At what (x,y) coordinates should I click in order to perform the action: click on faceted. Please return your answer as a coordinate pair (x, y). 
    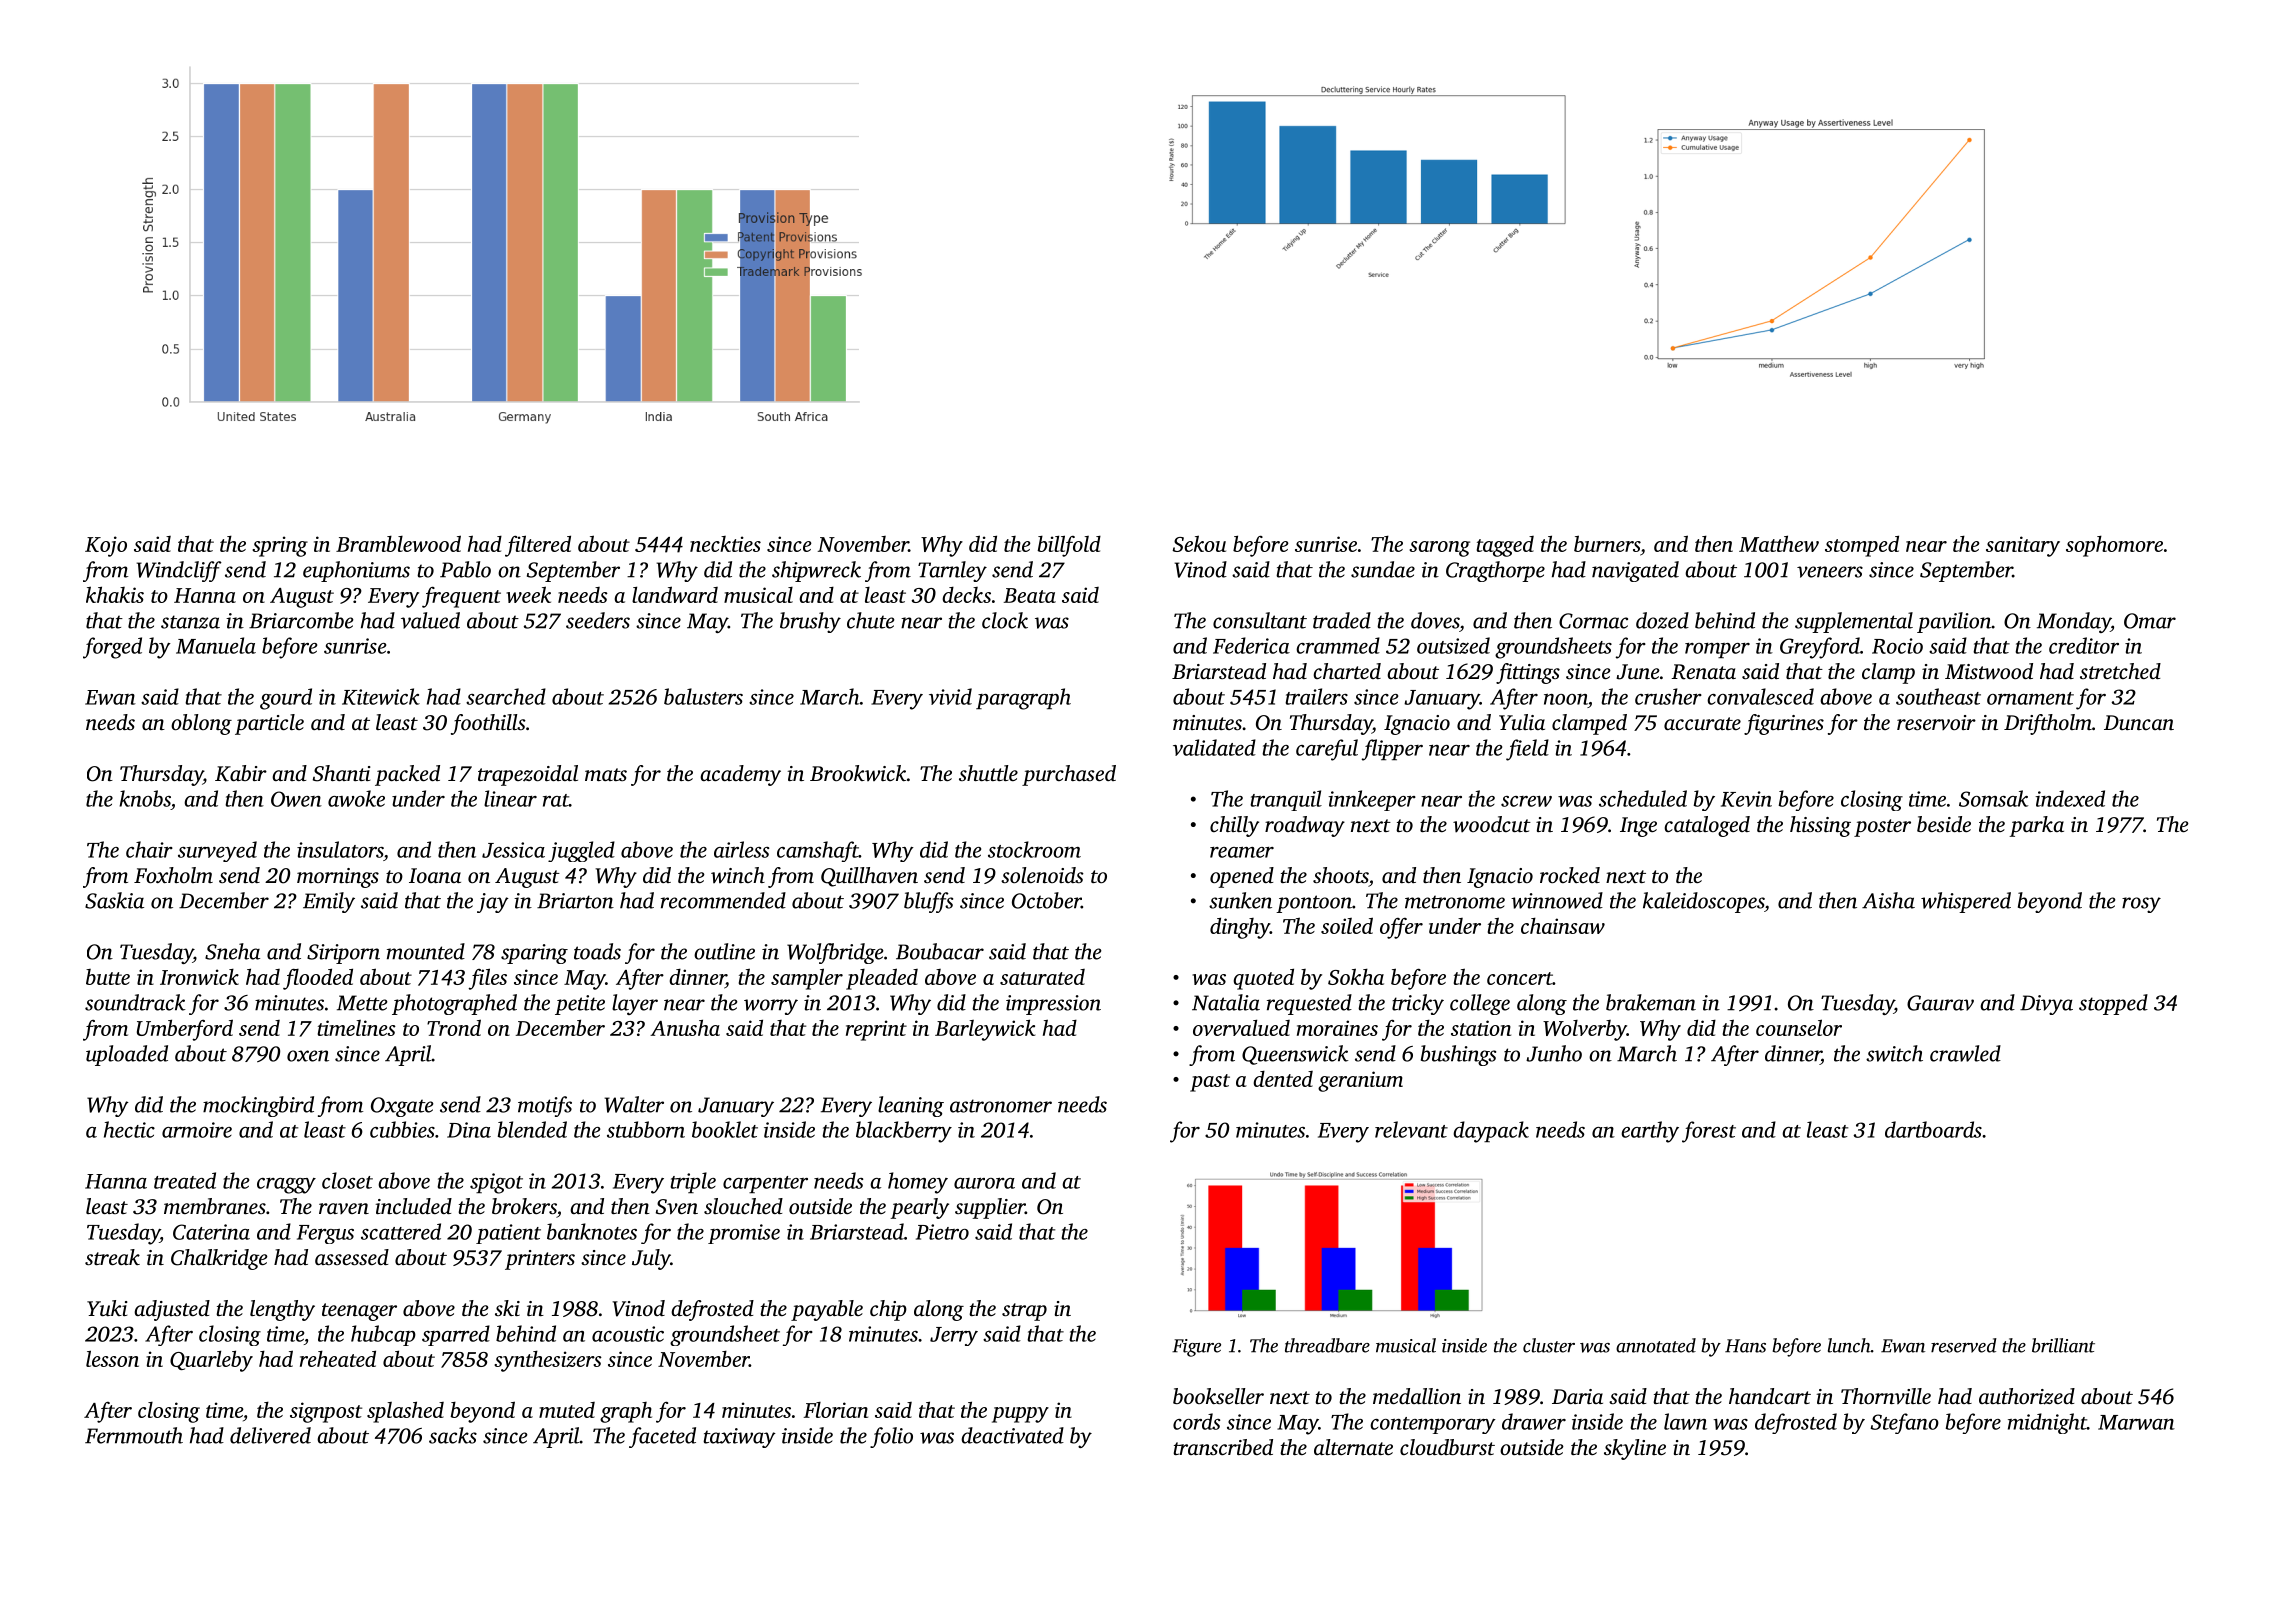
    Looking at the image, I should click on (662, 1437).
